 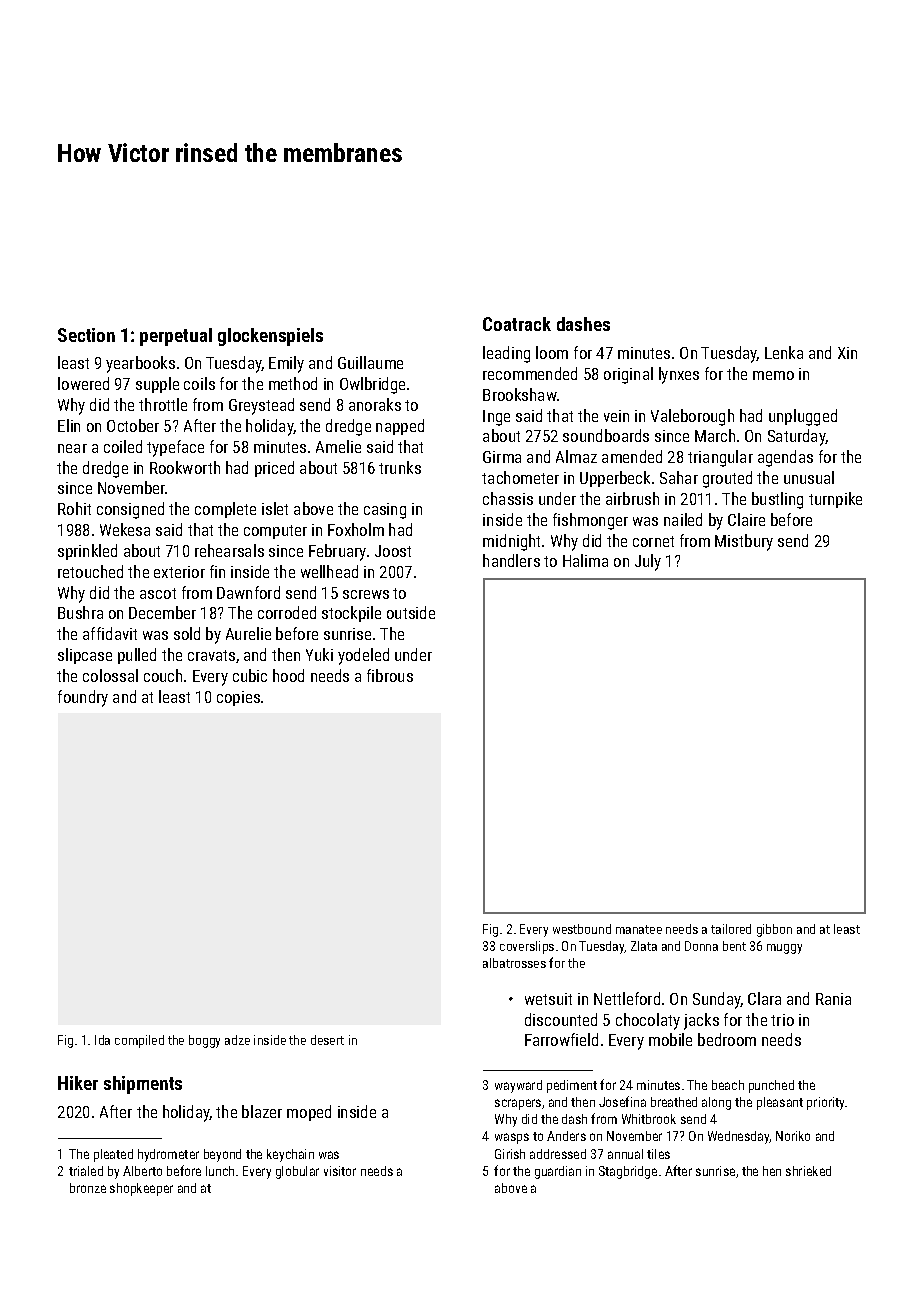 I want to click on Lenka, so click(x=784, y=352).
